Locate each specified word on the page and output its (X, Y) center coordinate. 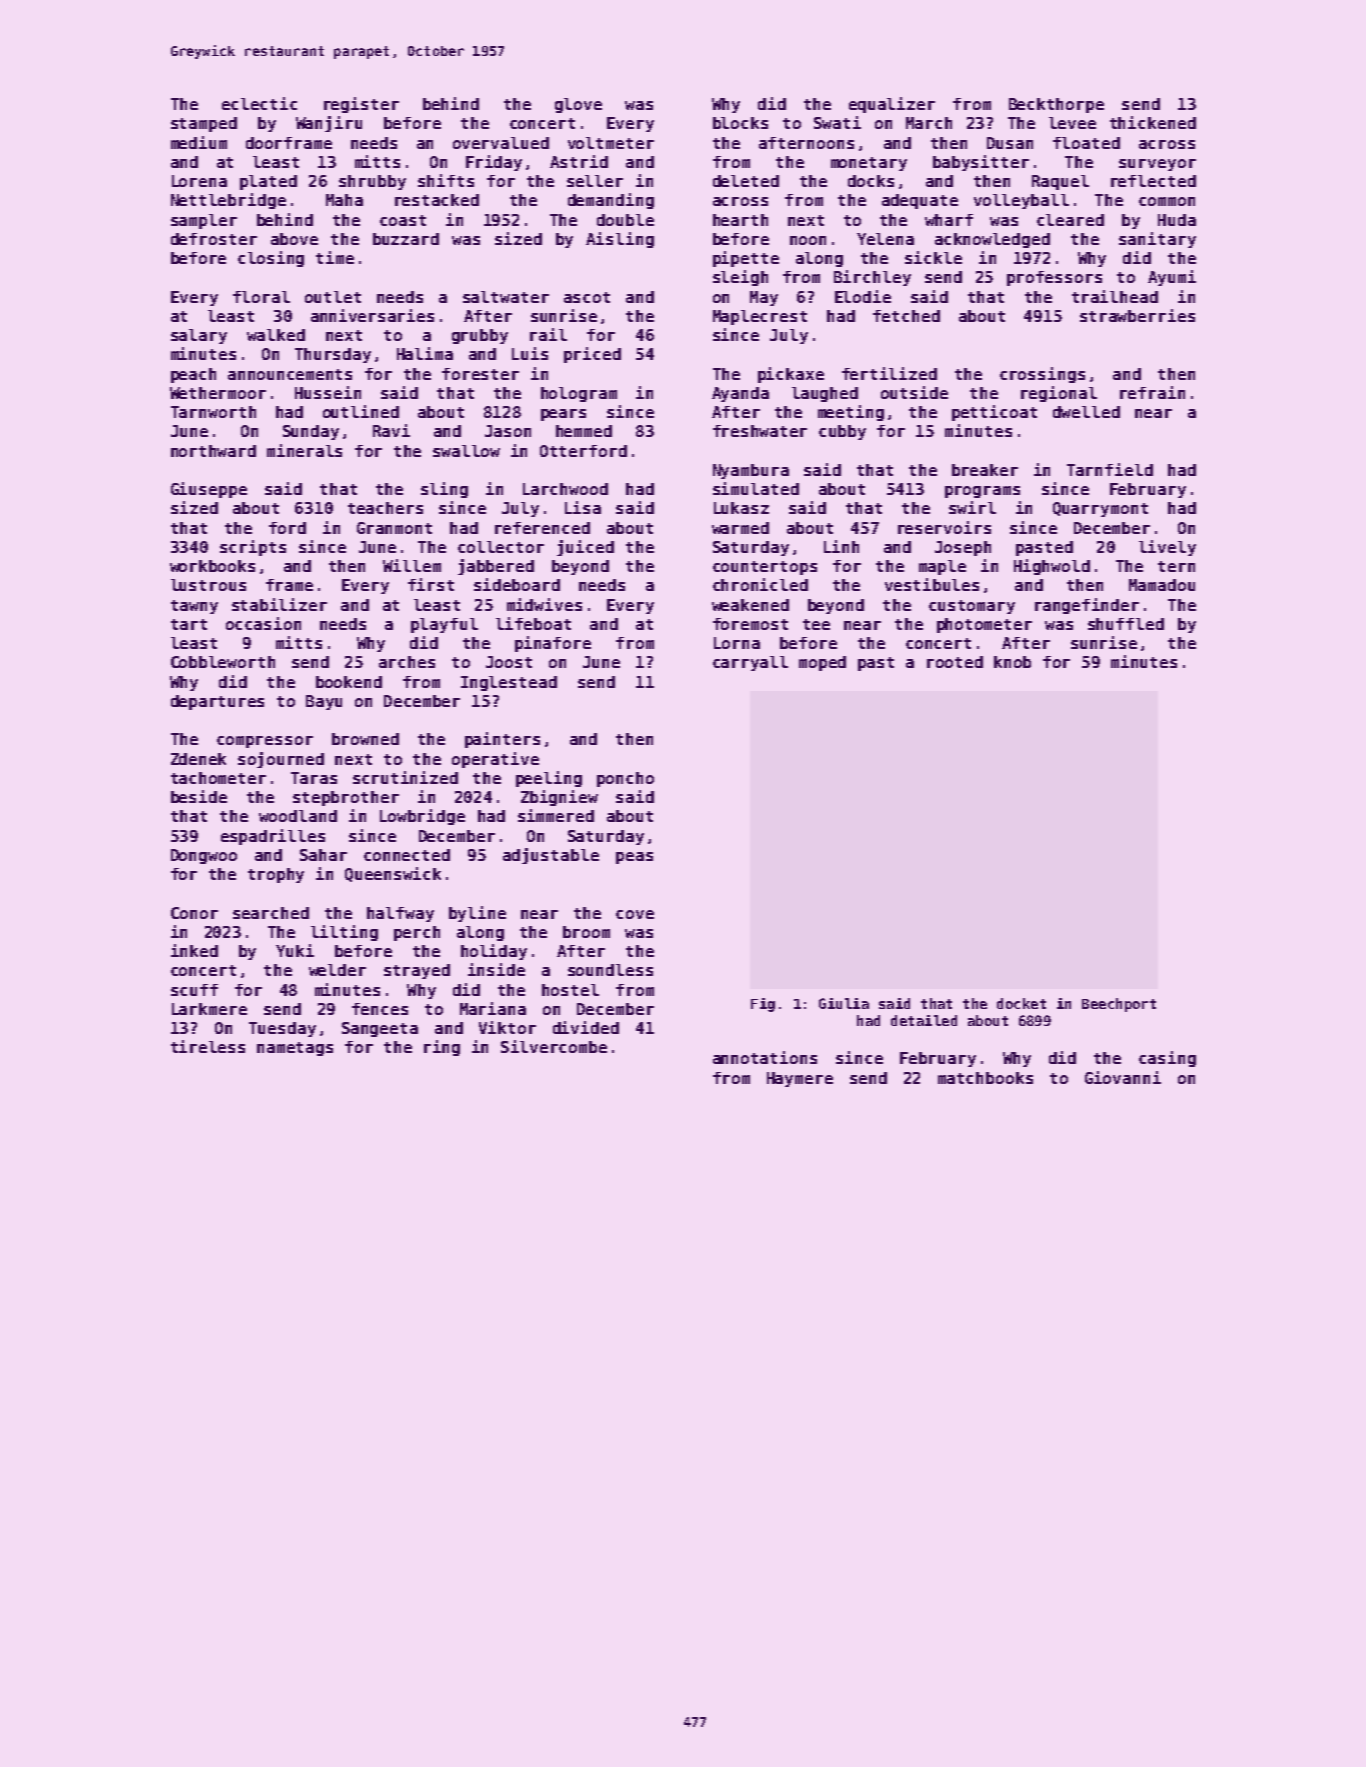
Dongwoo (204, 856)
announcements (290, 374)
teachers (385, 508)
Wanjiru (329, 124)
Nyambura (751, 471)
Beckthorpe (1056, 105)
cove (635, 914)
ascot (587, 297)
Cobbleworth (223, 662)
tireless (208, 1046)
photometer (984, 625)
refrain (1152, 392)
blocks (740, 123)
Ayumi (1172, 278)
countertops (765, 568)
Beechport (1119, 1005)
